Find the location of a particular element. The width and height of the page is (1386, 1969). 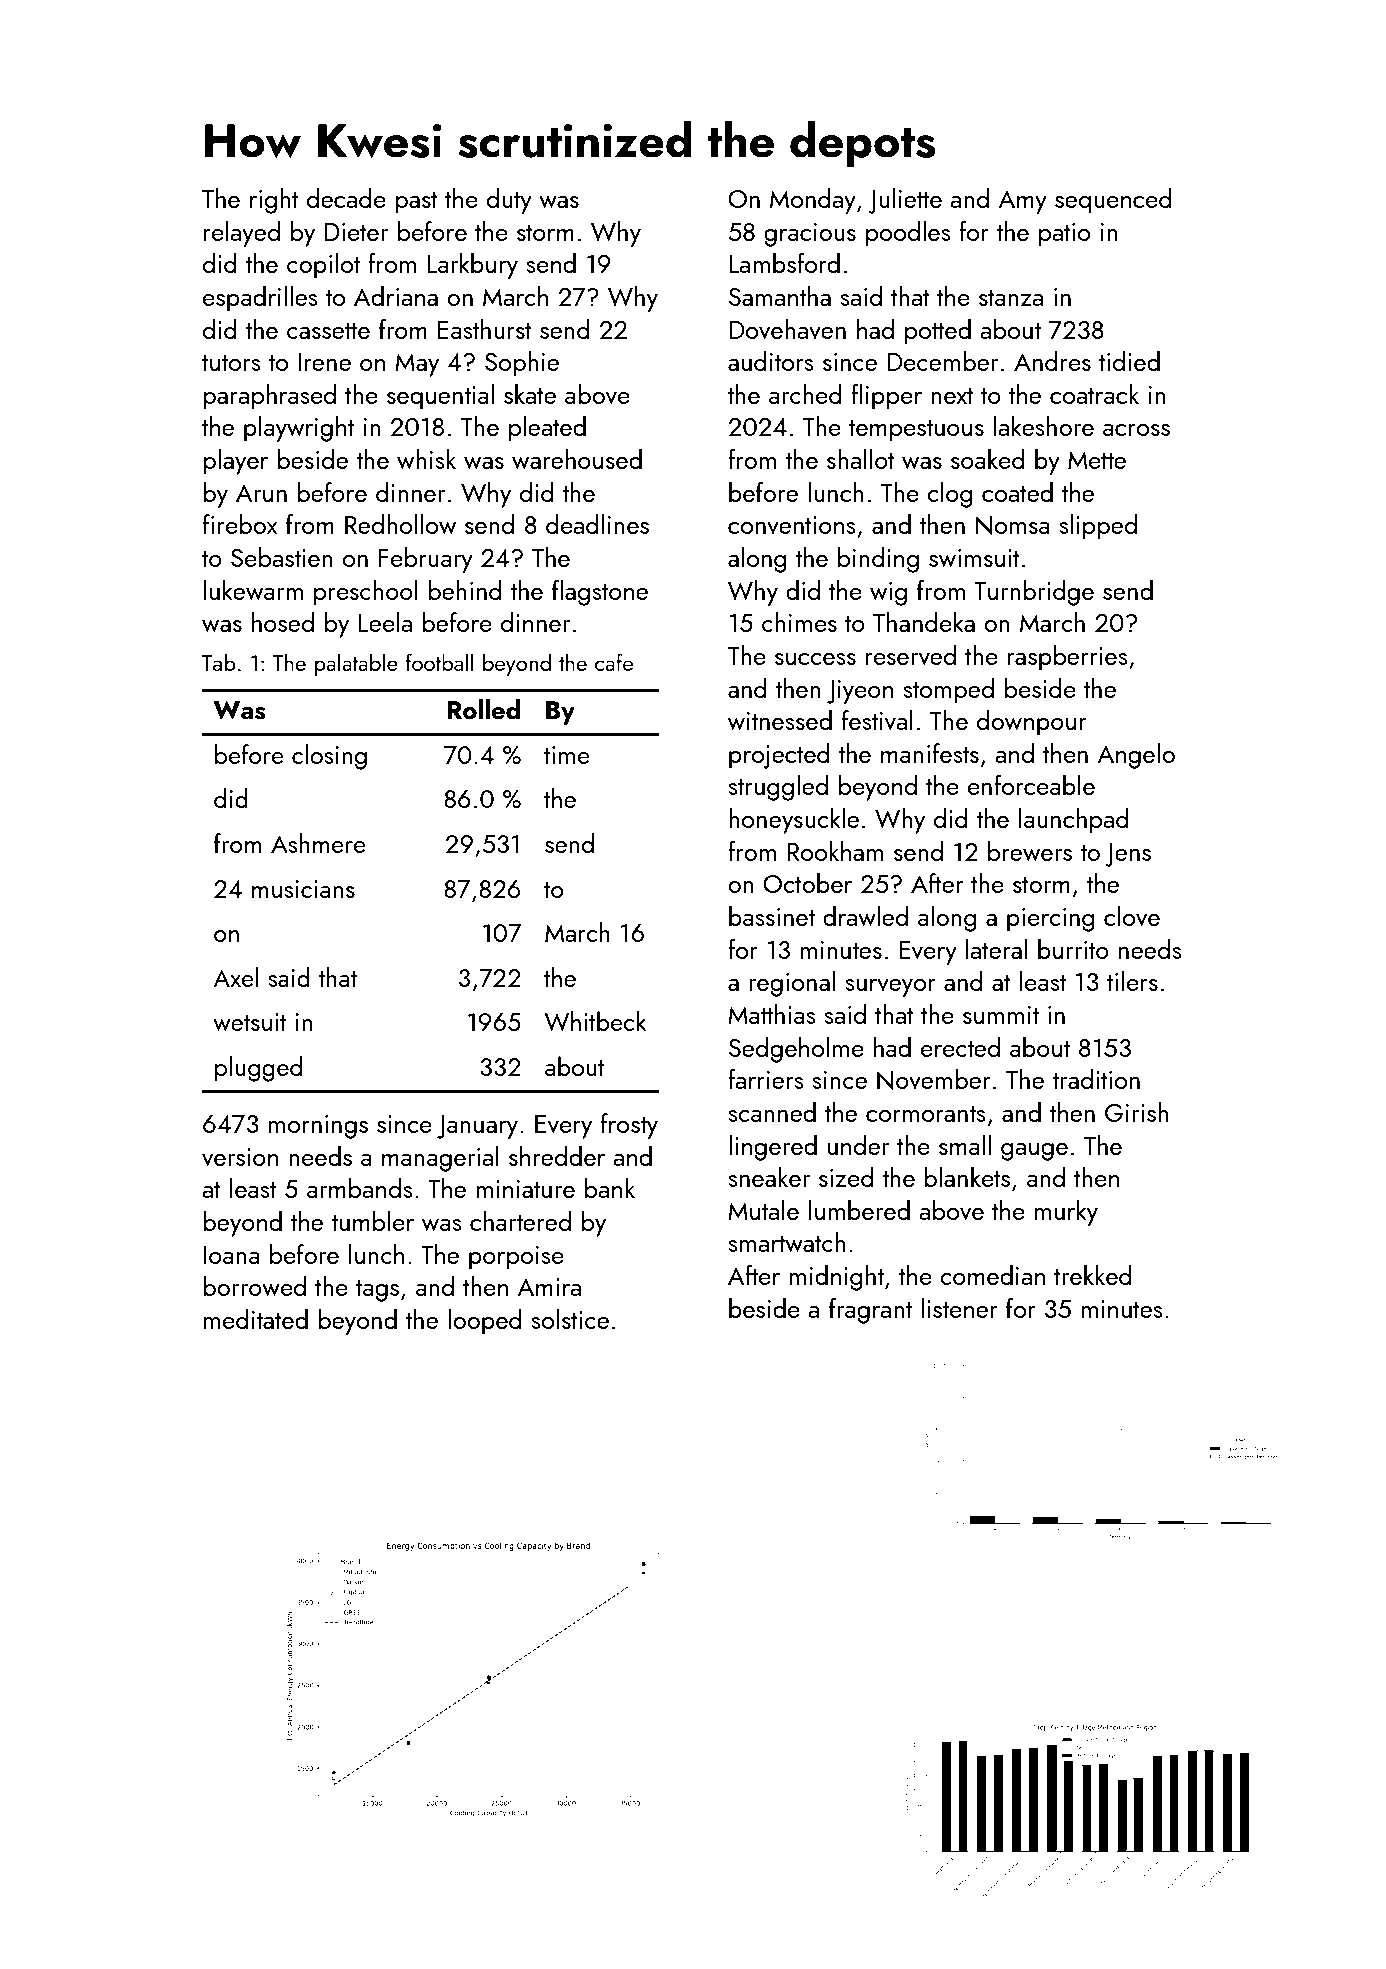

pleated is located at coordinates (547, 429).
